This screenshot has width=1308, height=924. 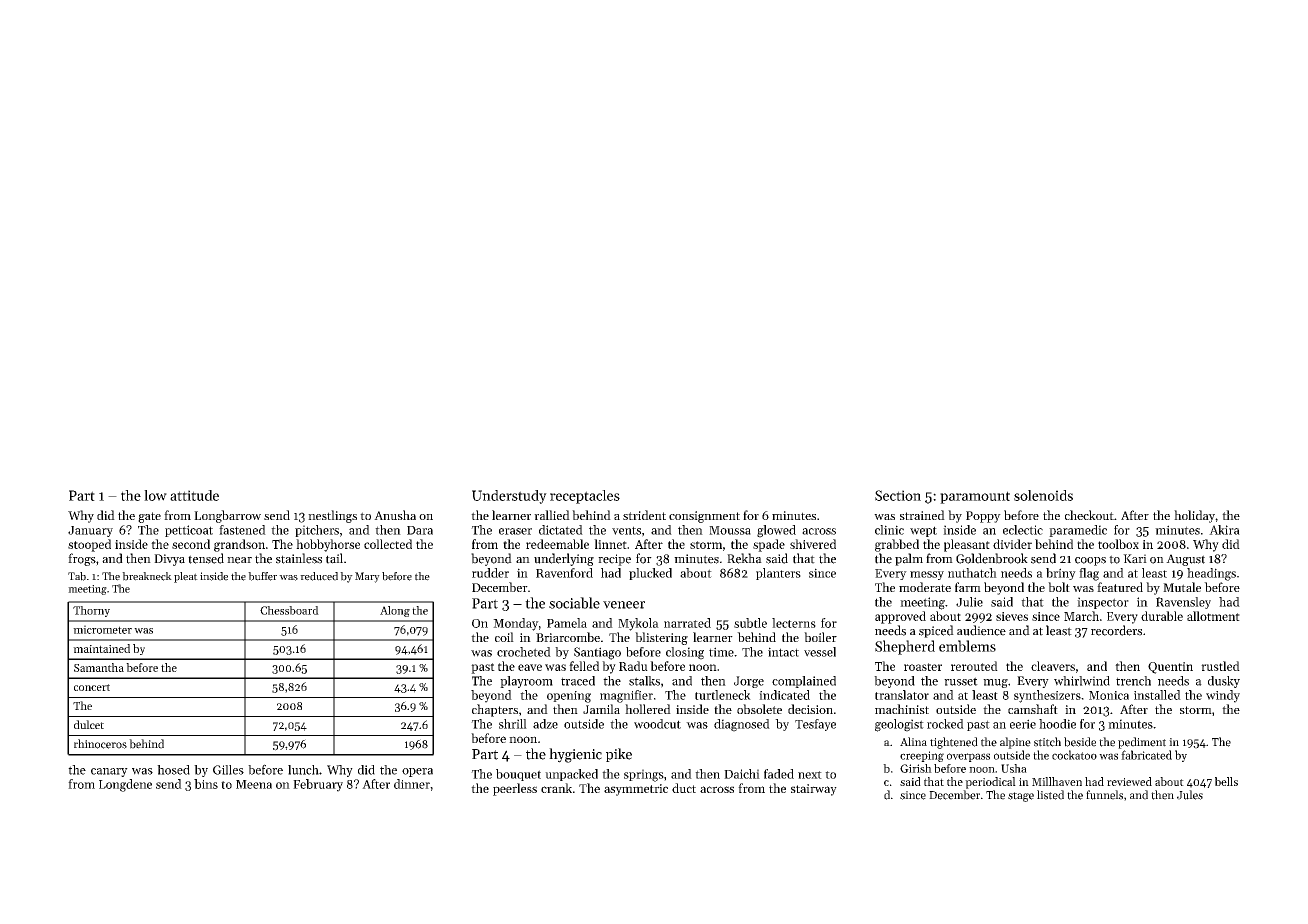 What do you see at coordinates (983, 517) in the screenshot?
I see `Poppy` at bounding box center [983, 517].
